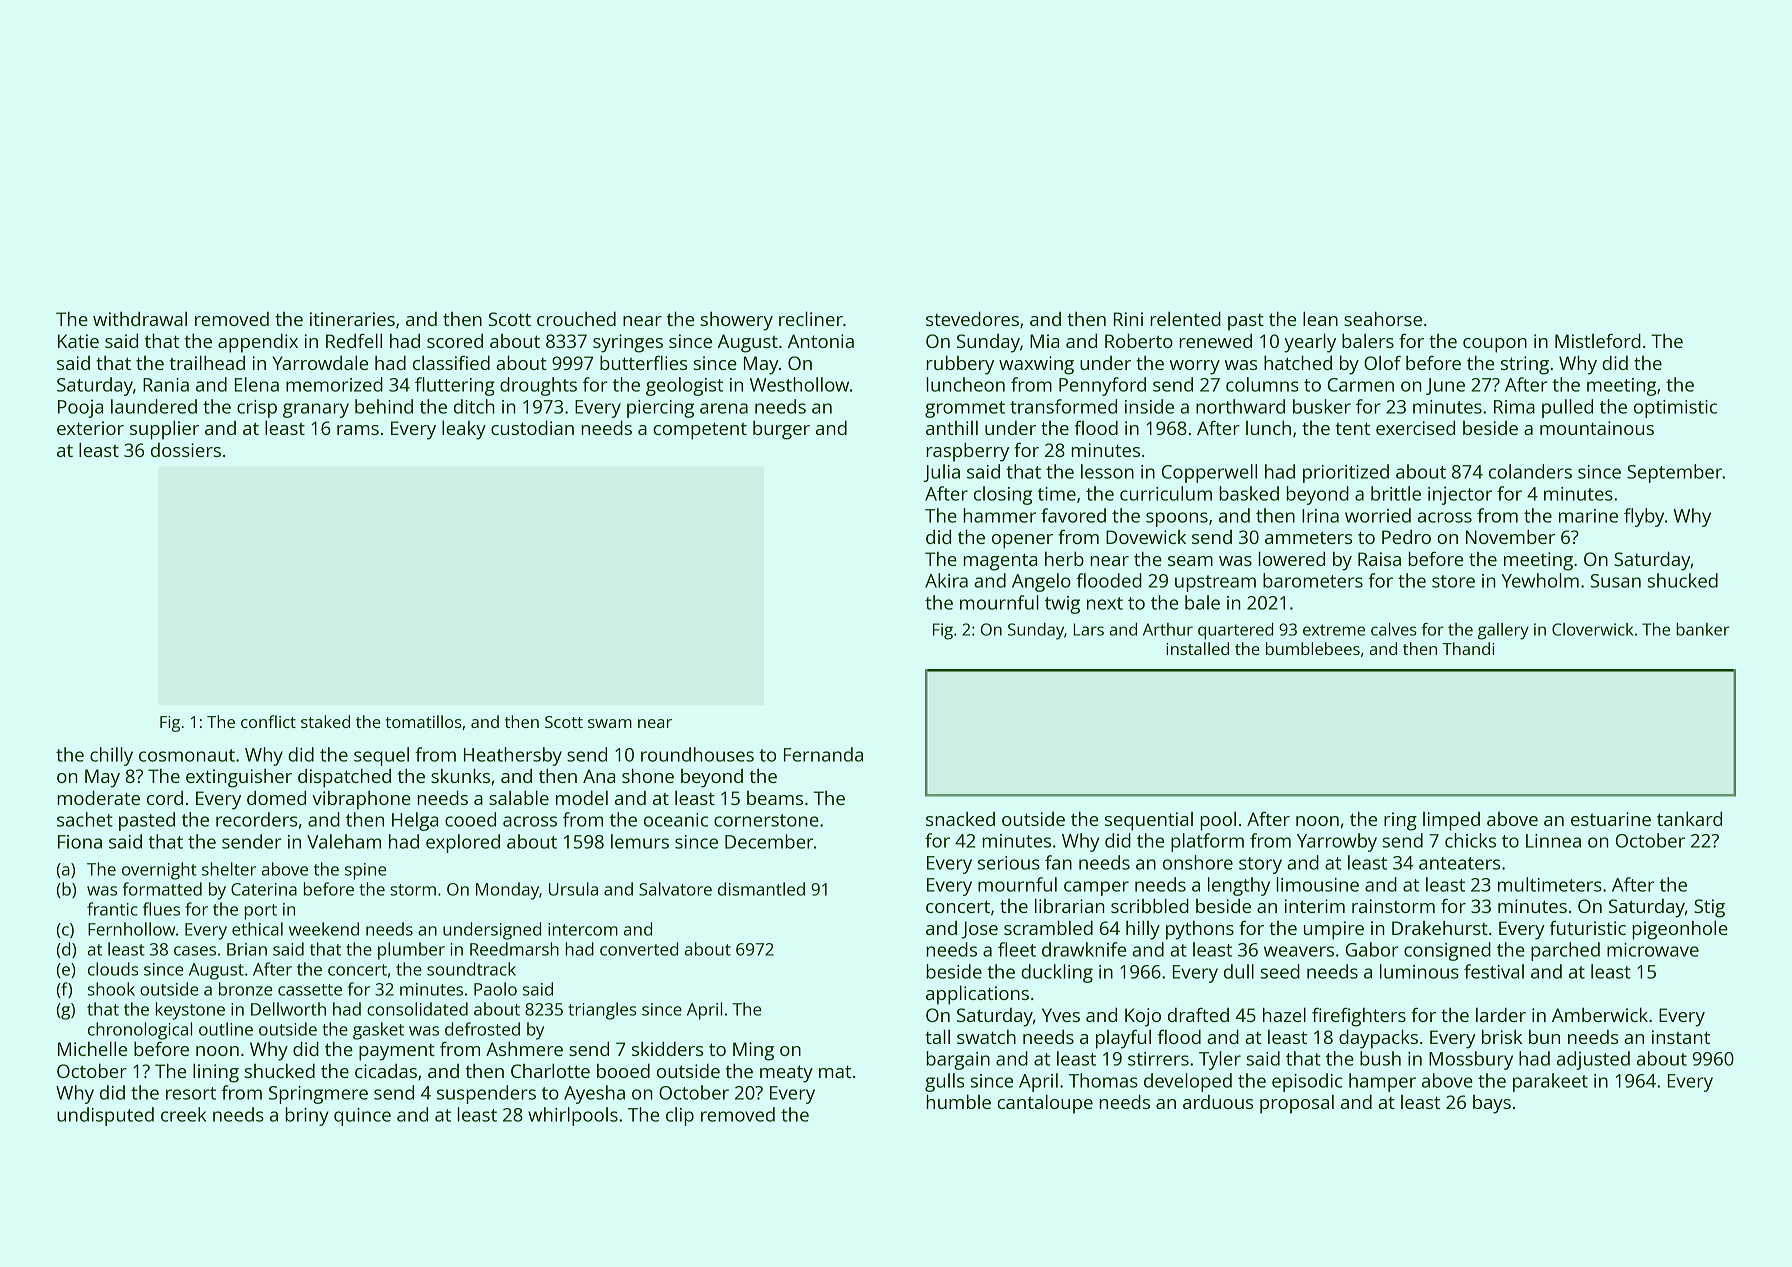 This screenshot has width=1792, height=1267. Describe the element at coordinates (352, 319) in the screenshot. I see `itineraries` at that location.
